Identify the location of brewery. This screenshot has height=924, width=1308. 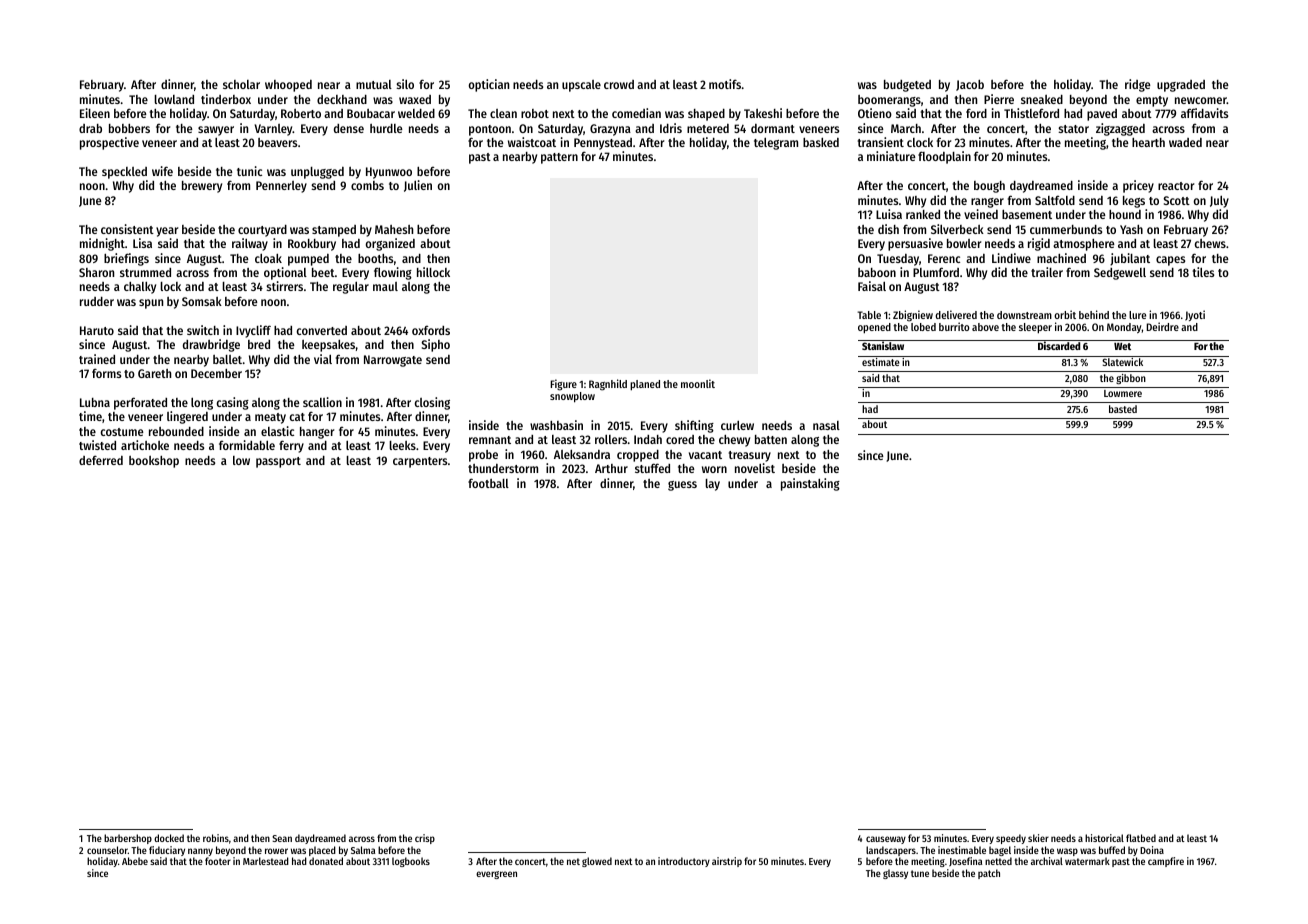
(202, 187).
